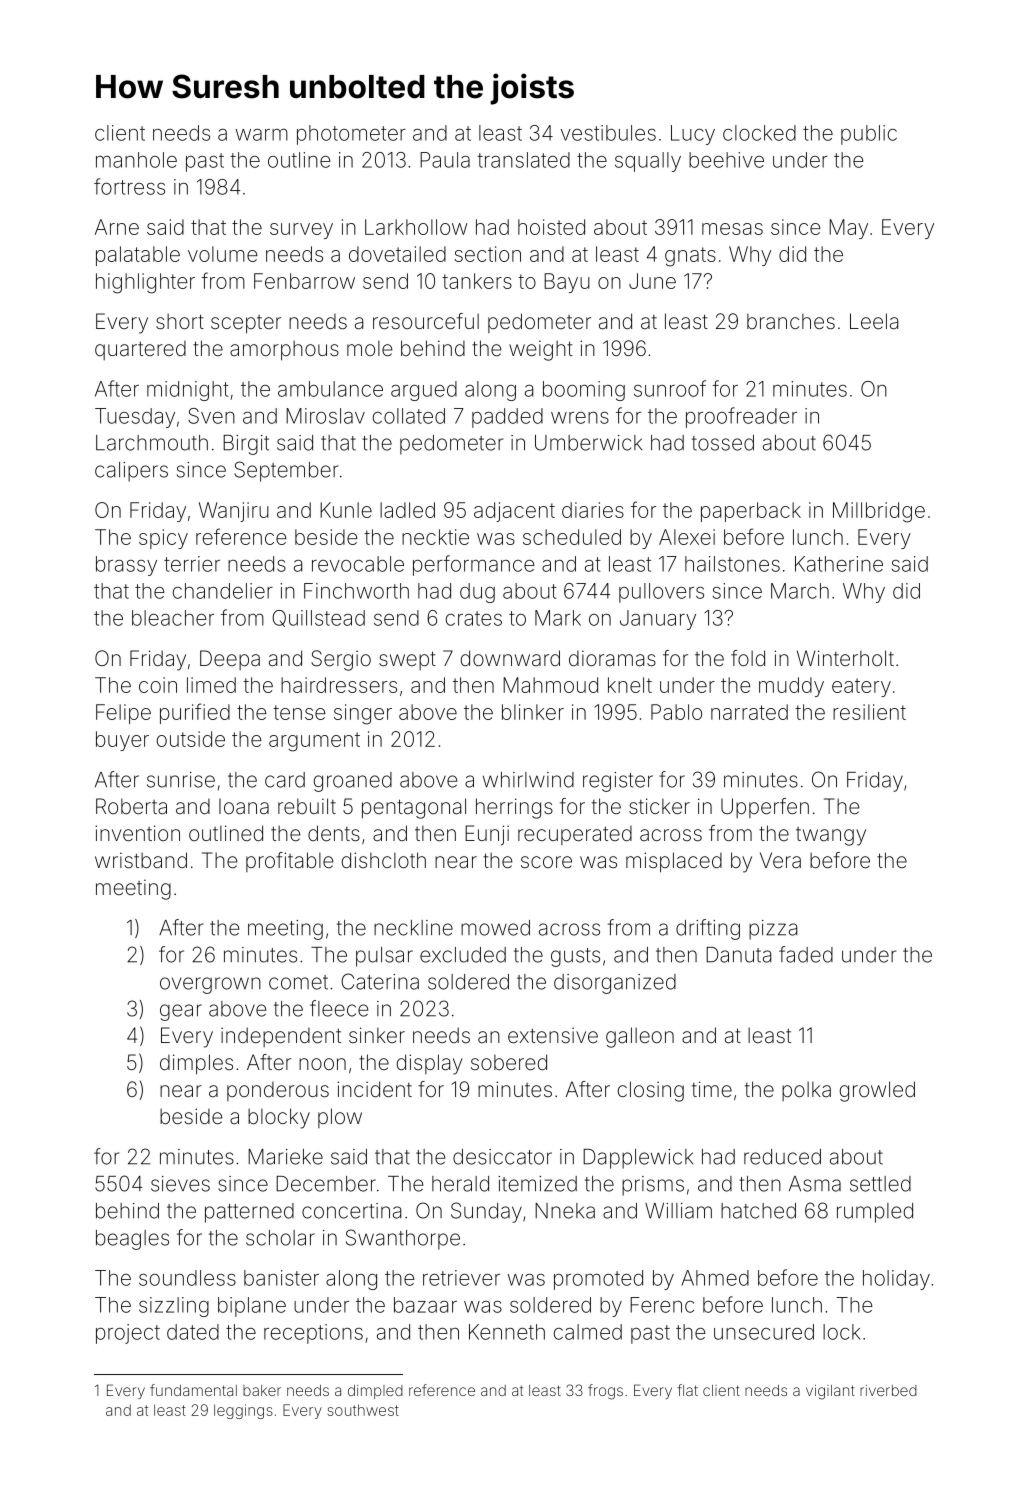  Describe the element at coordinates (180, 1184) in the screenshot. I see `sieves` at that location.
